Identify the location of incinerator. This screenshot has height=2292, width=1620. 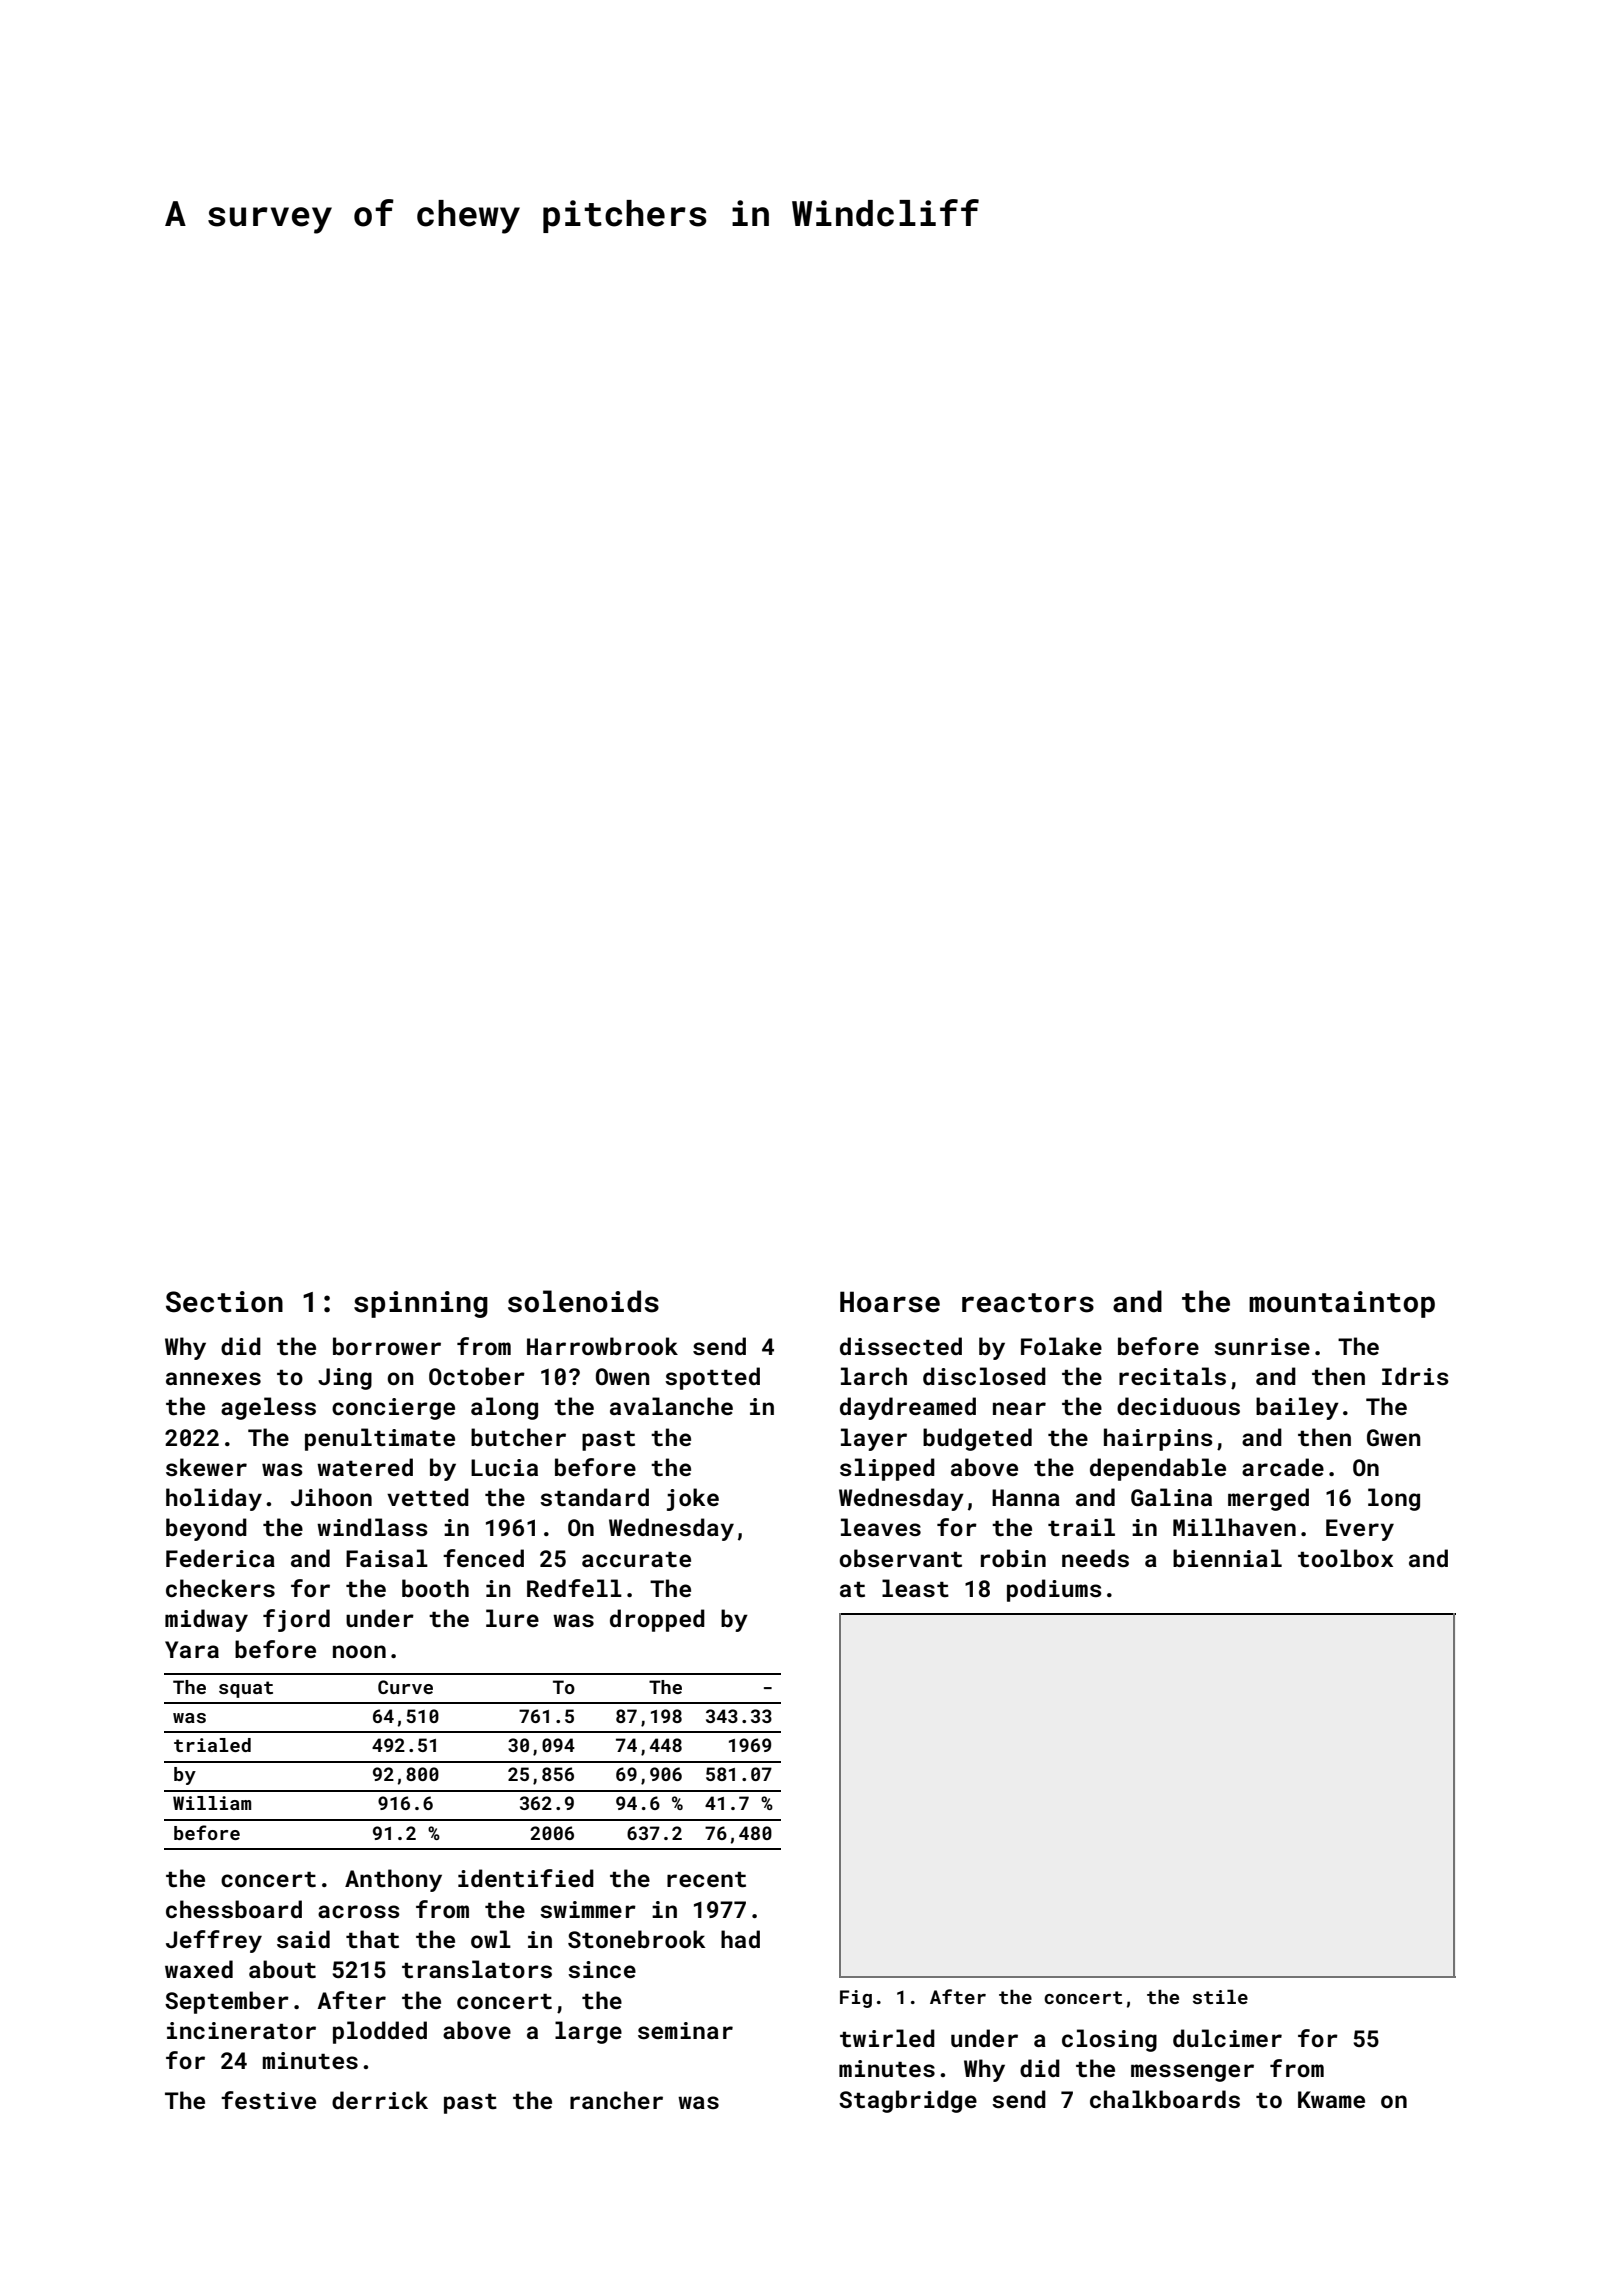
(241, 2030).
